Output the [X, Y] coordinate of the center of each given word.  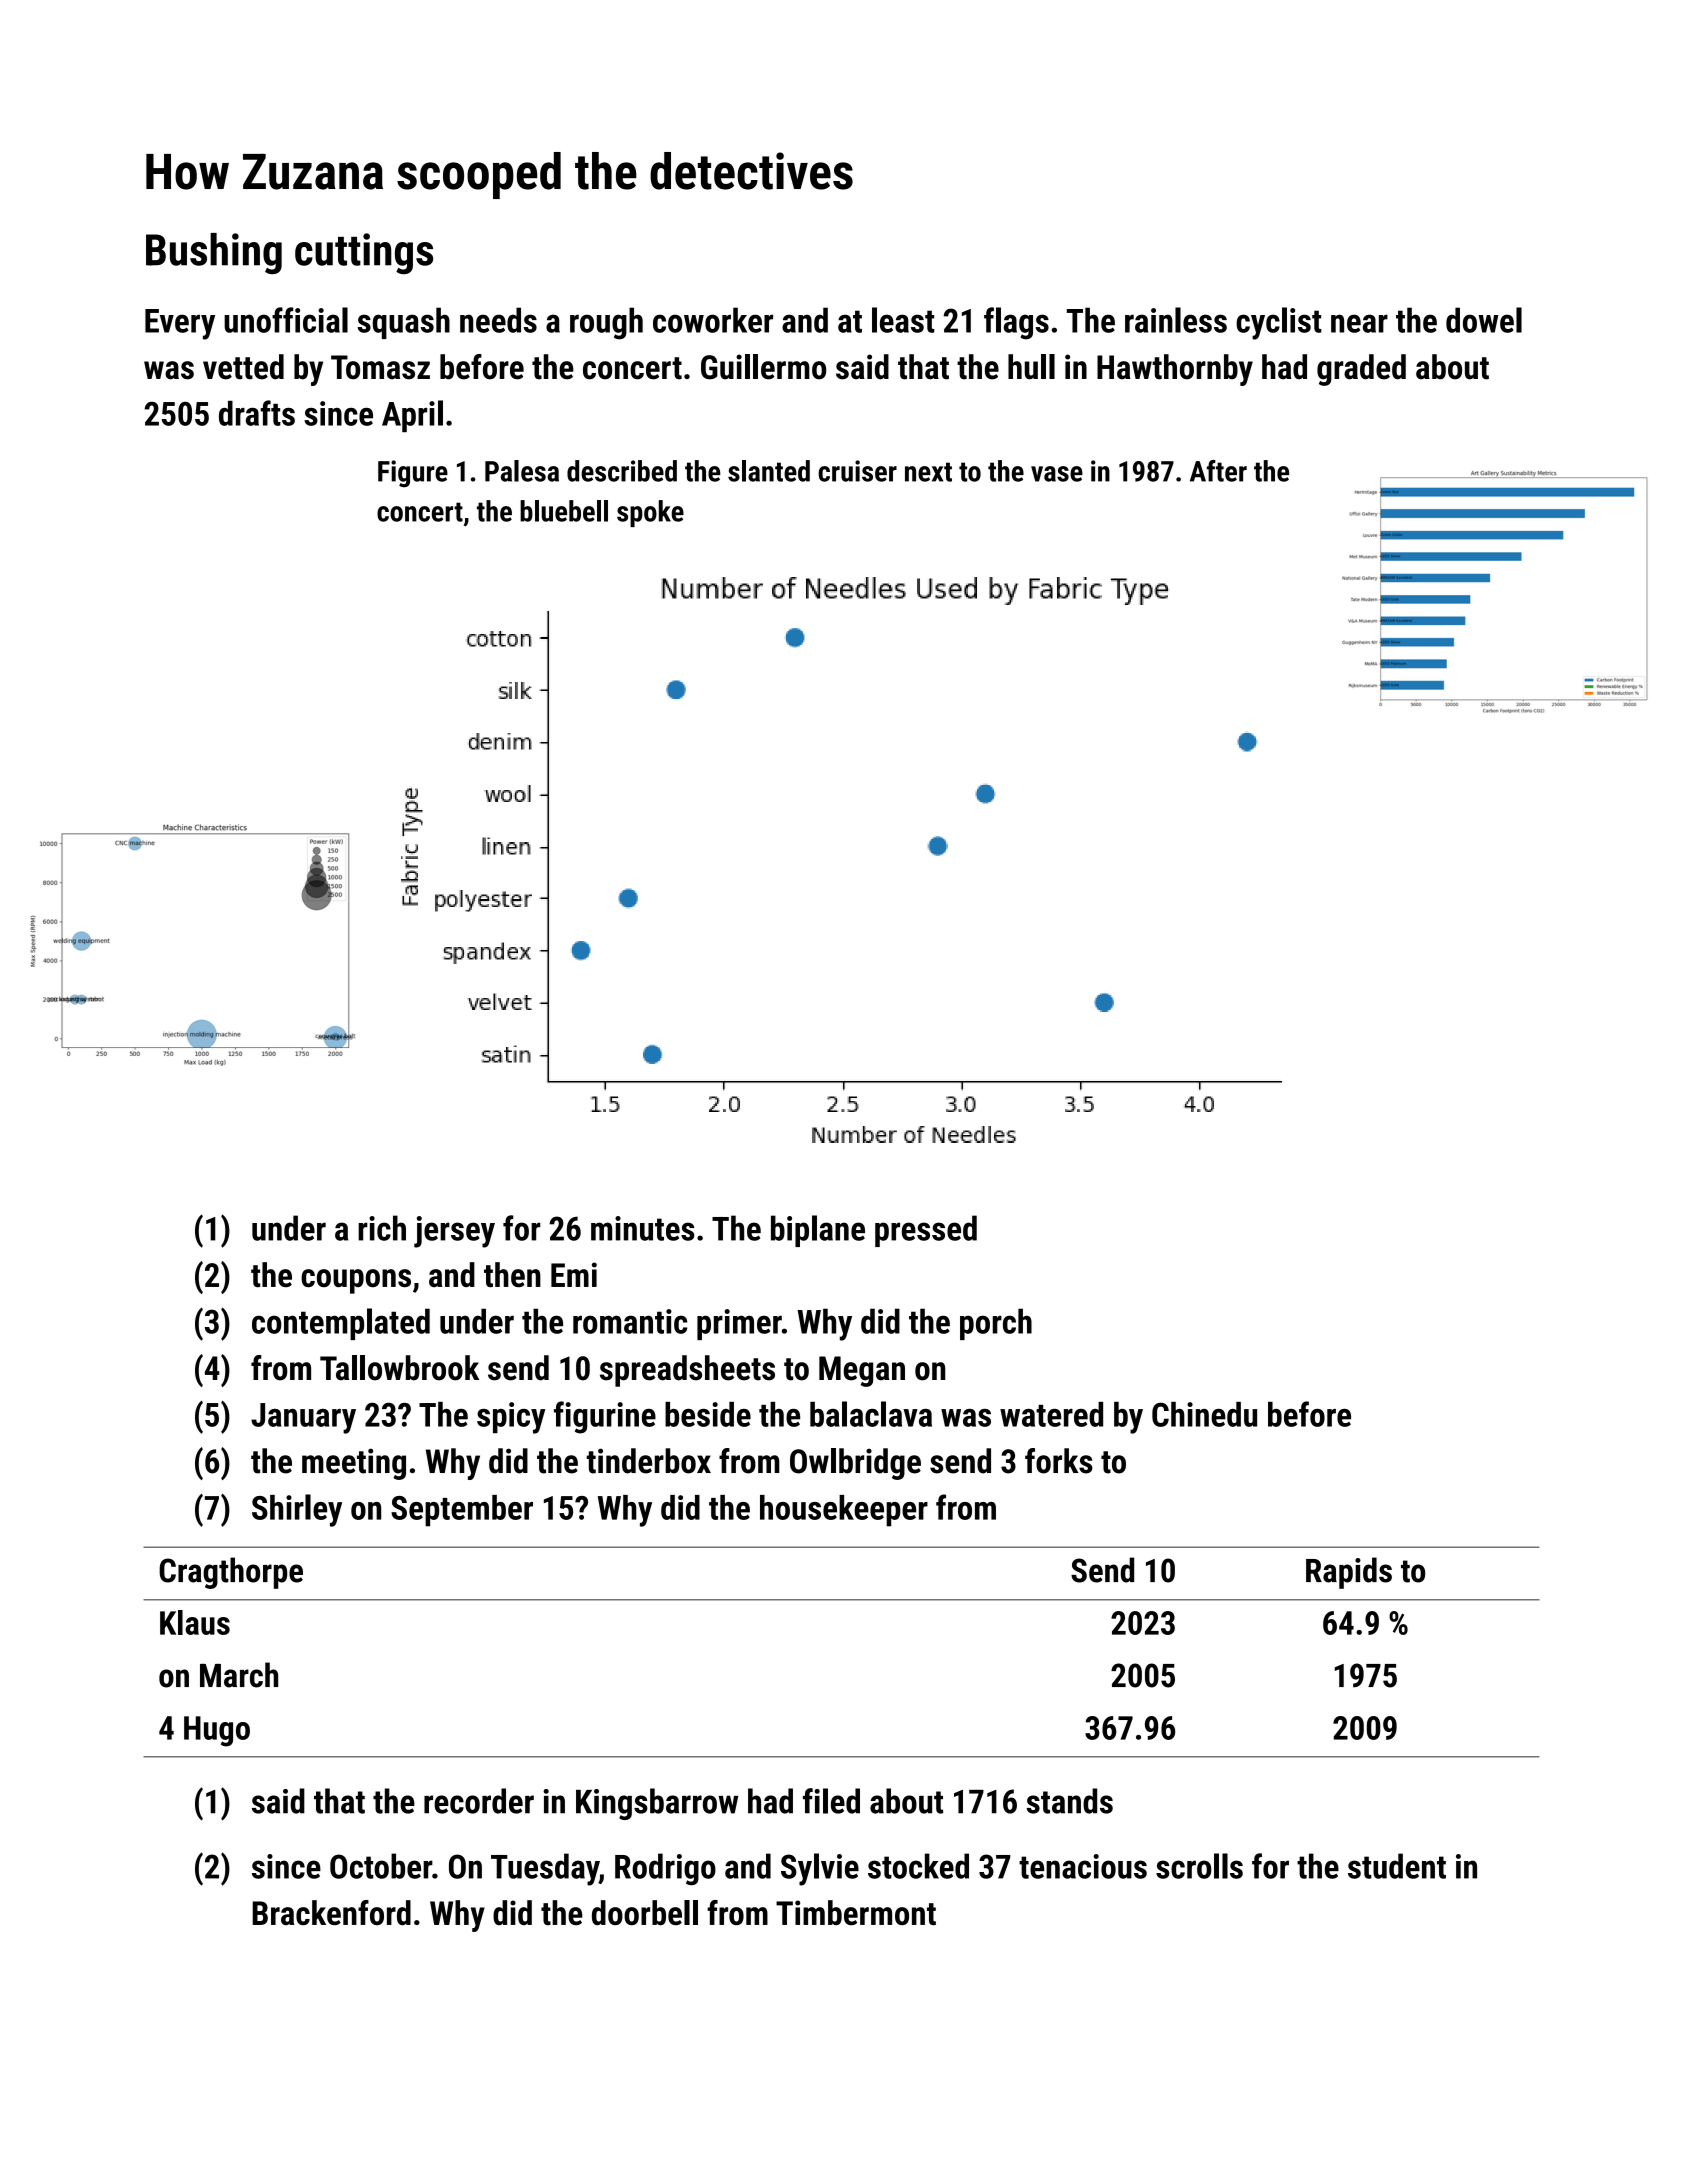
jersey [454, 1232]
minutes [643, 1228]
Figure [413, 474]
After [1218, 471]
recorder [479, 1801]
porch [996, 1324]
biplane [818, 1231]
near [1359, 323]
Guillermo [763, 367]
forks [1059, 1461]
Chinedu [1204, 1414]
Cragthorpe [231, 1573]
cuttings [364, 254]
